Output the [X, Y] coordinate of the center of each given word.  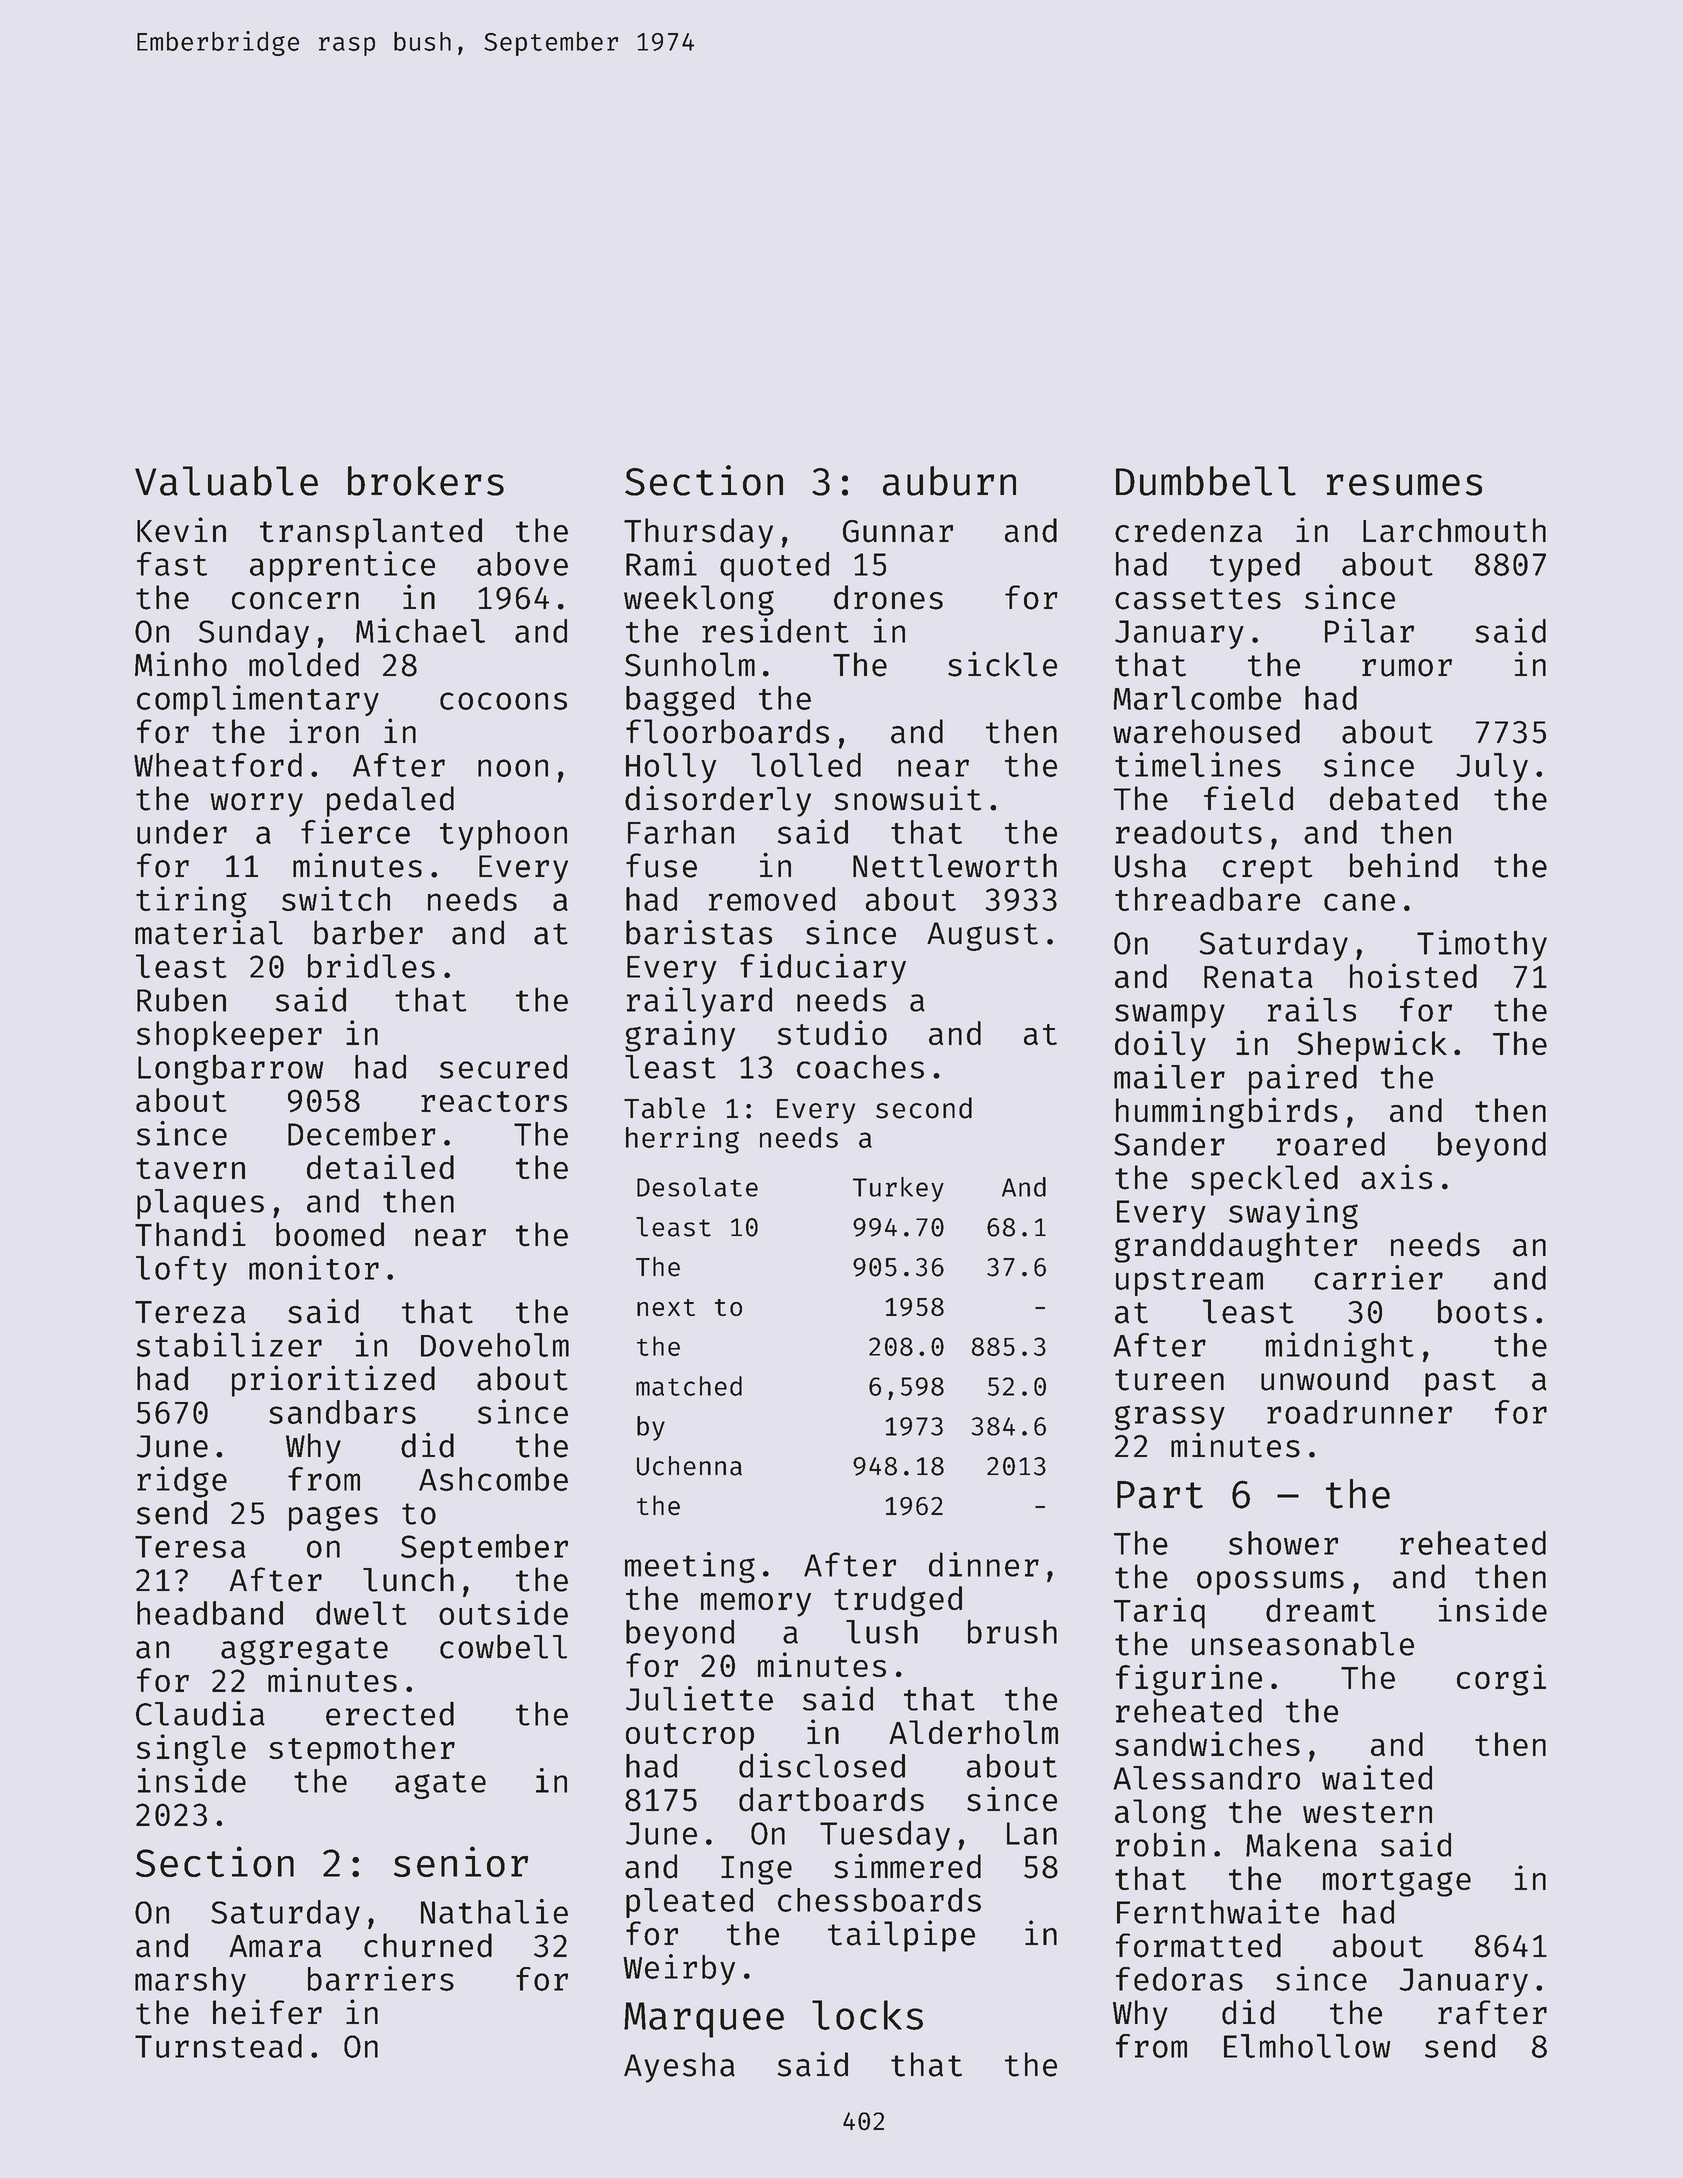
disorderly [718, 801]
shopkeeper [229, 1036]
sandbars [342, 1412]
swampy [1170, 1016]
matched [689, 1386]
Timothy [1482, 945]
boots [1482, 1311]
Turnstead [218, 2046]
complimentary [258, 700]
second [924, 1108]
